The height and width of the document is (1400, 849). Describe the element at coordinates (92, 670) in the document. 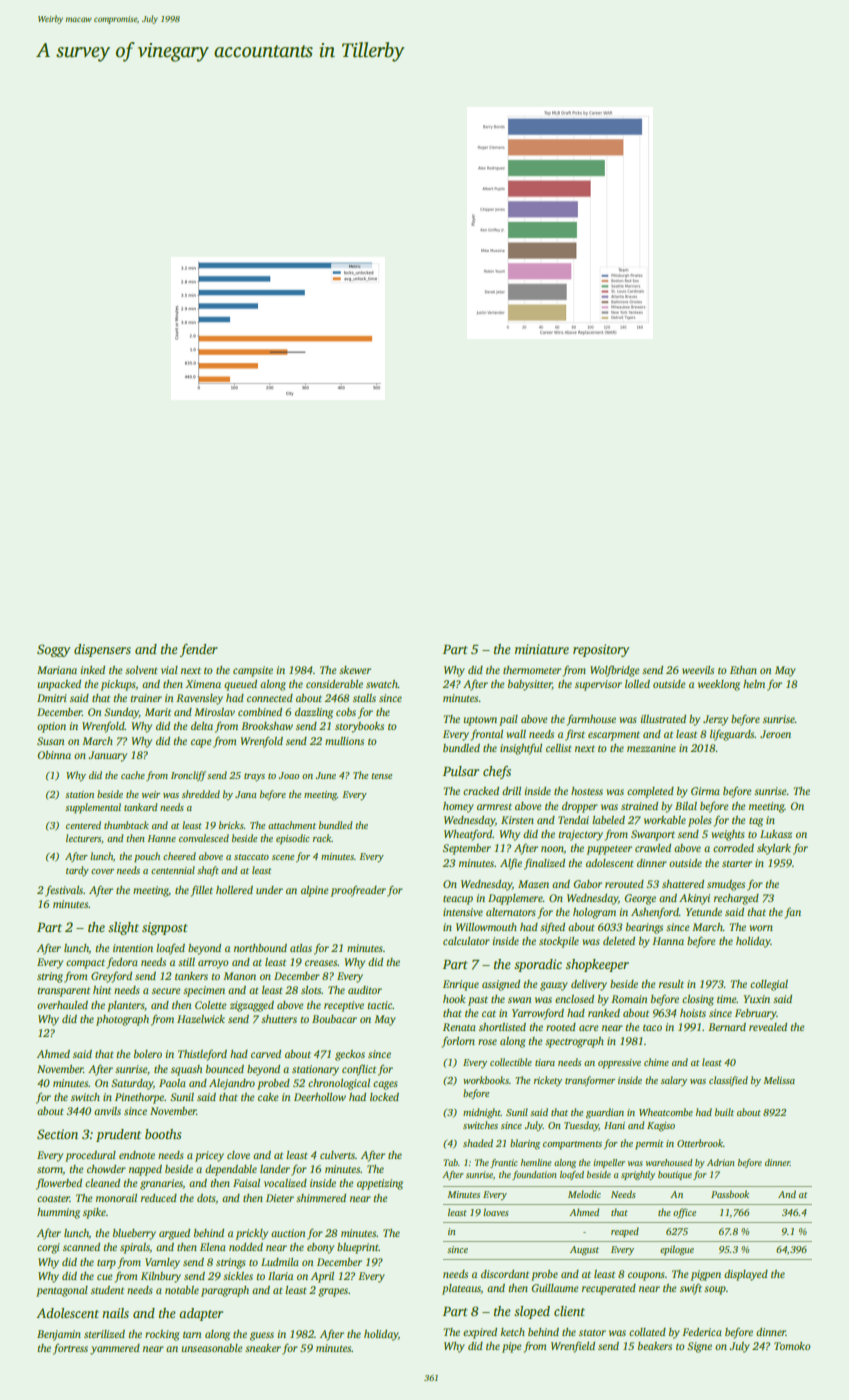

I see `inked` at that location.
